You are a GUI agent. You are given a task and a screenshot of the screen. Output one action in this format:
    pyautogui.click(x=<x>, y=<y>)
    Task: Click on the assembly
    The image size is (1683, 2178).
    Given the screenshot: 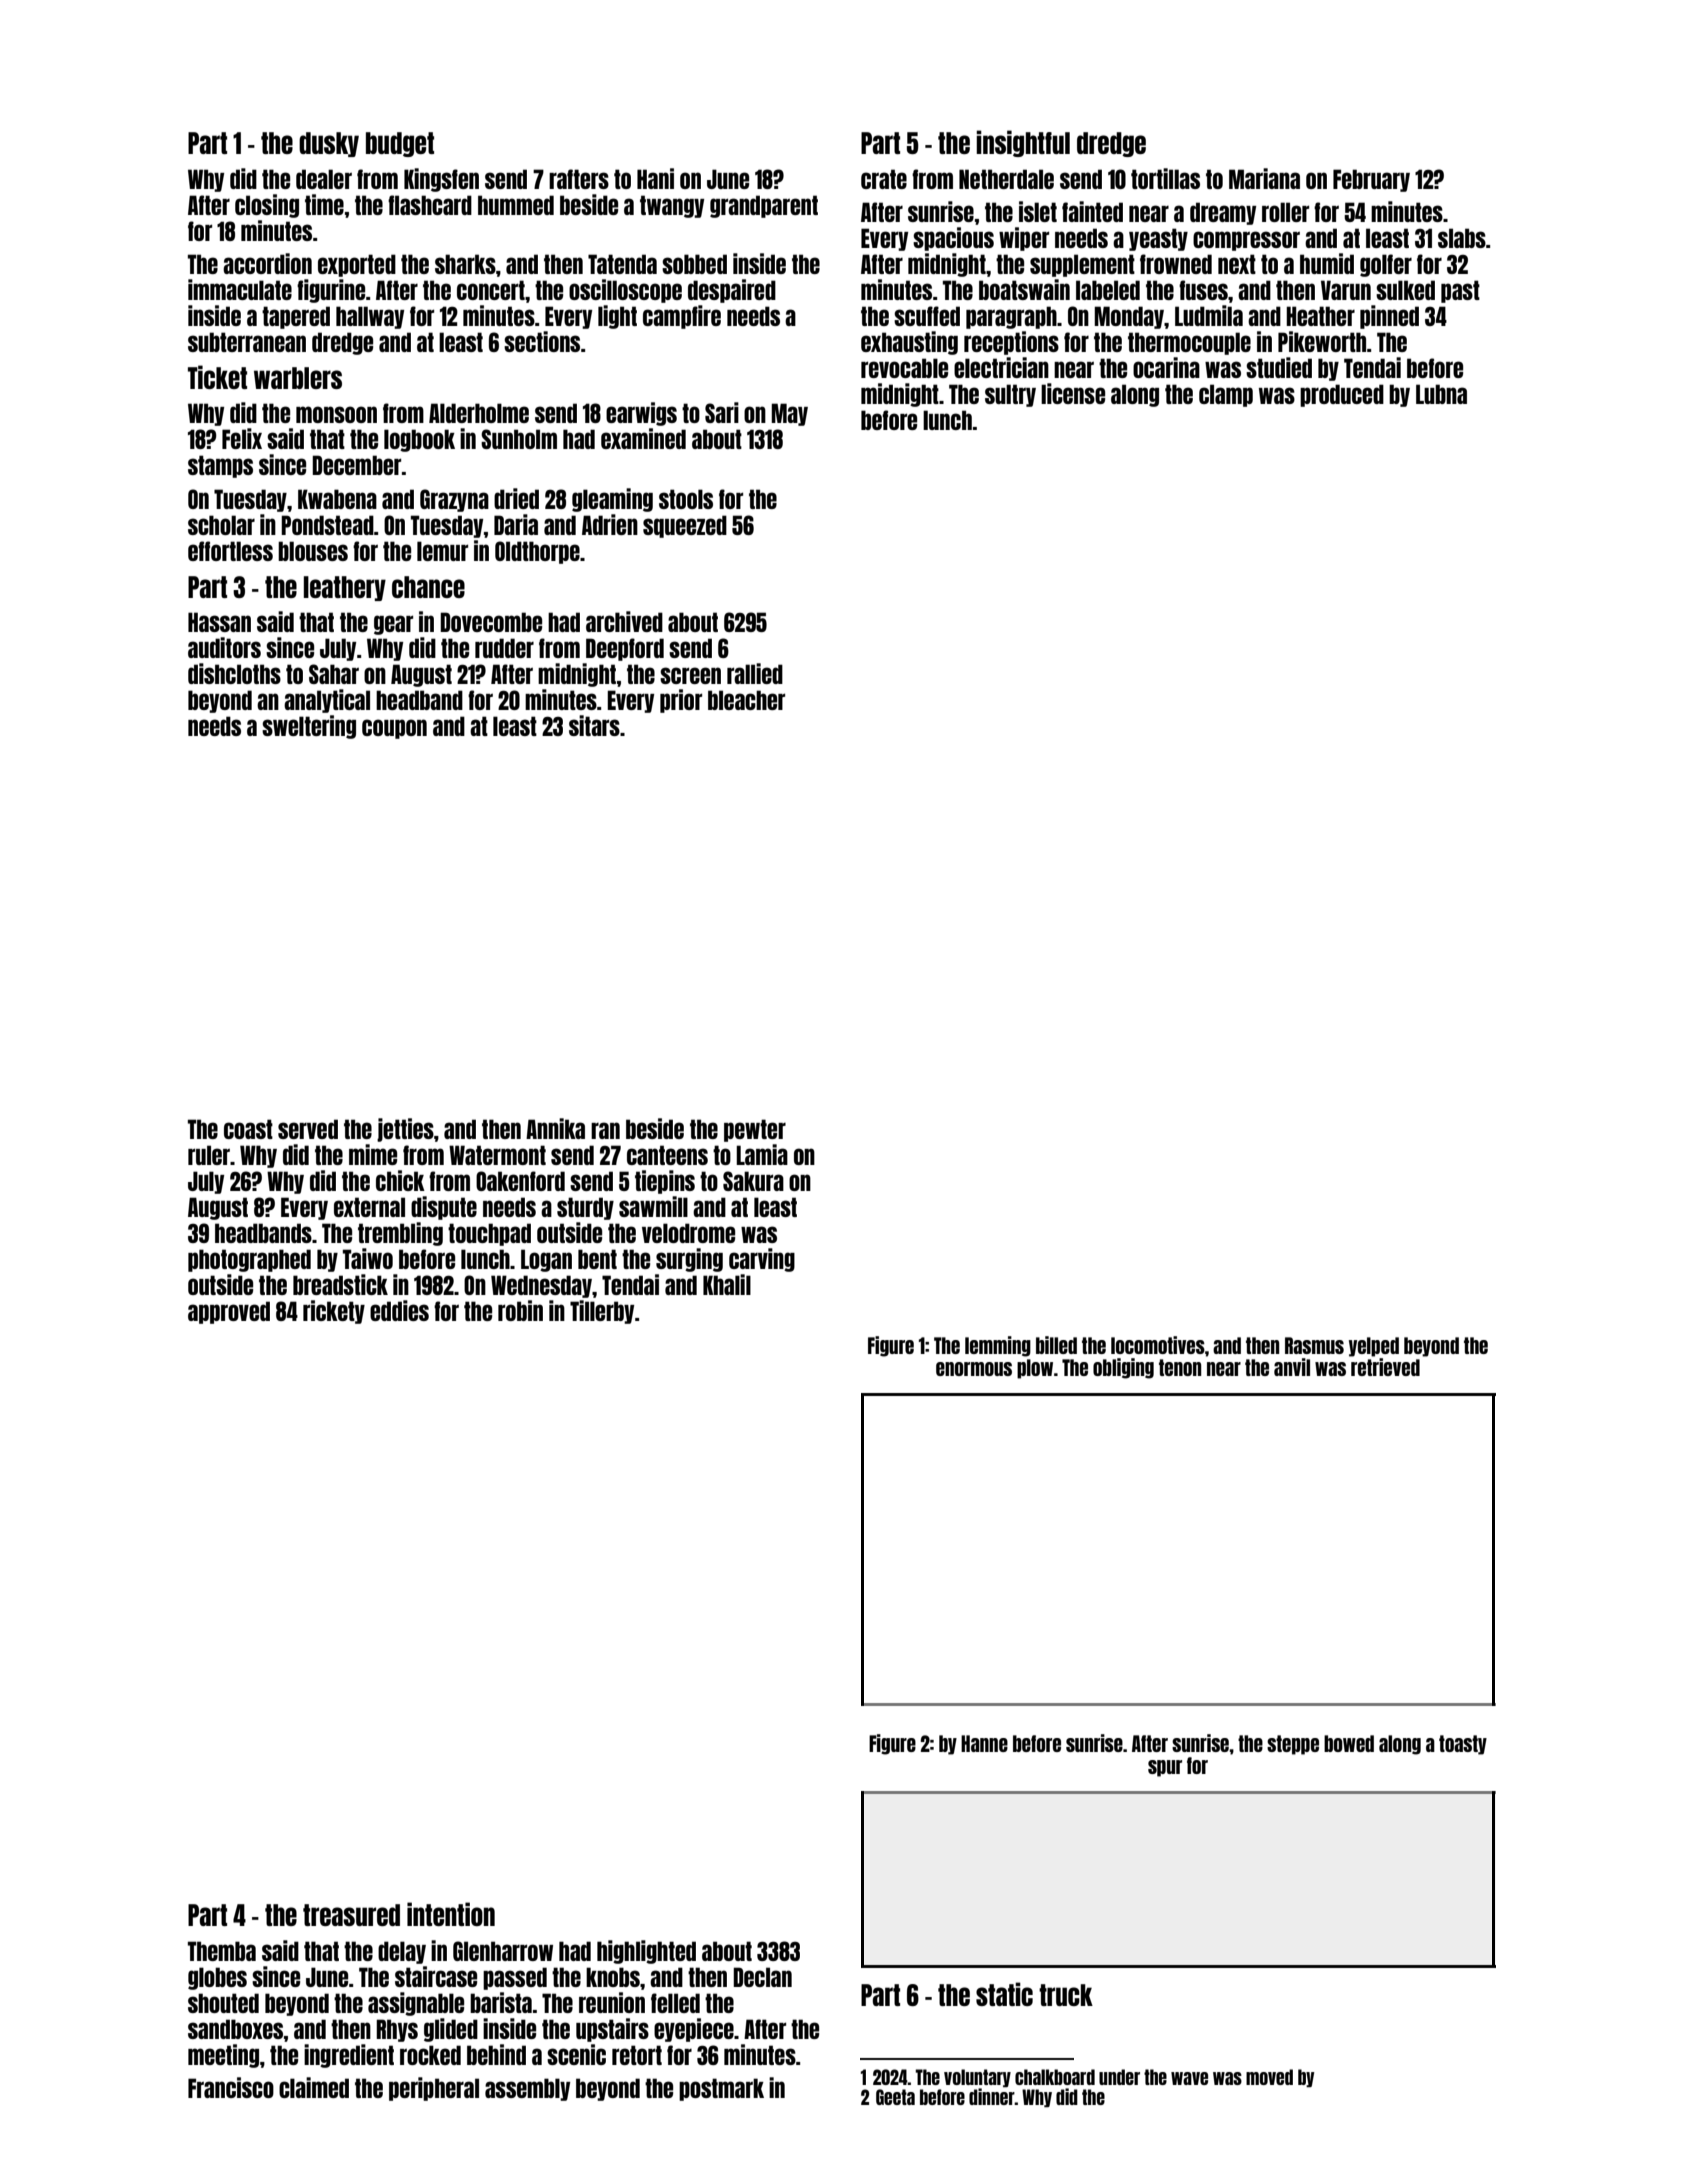 What is the action you would take?
    pyautogui.click(x=527, y=2089)
